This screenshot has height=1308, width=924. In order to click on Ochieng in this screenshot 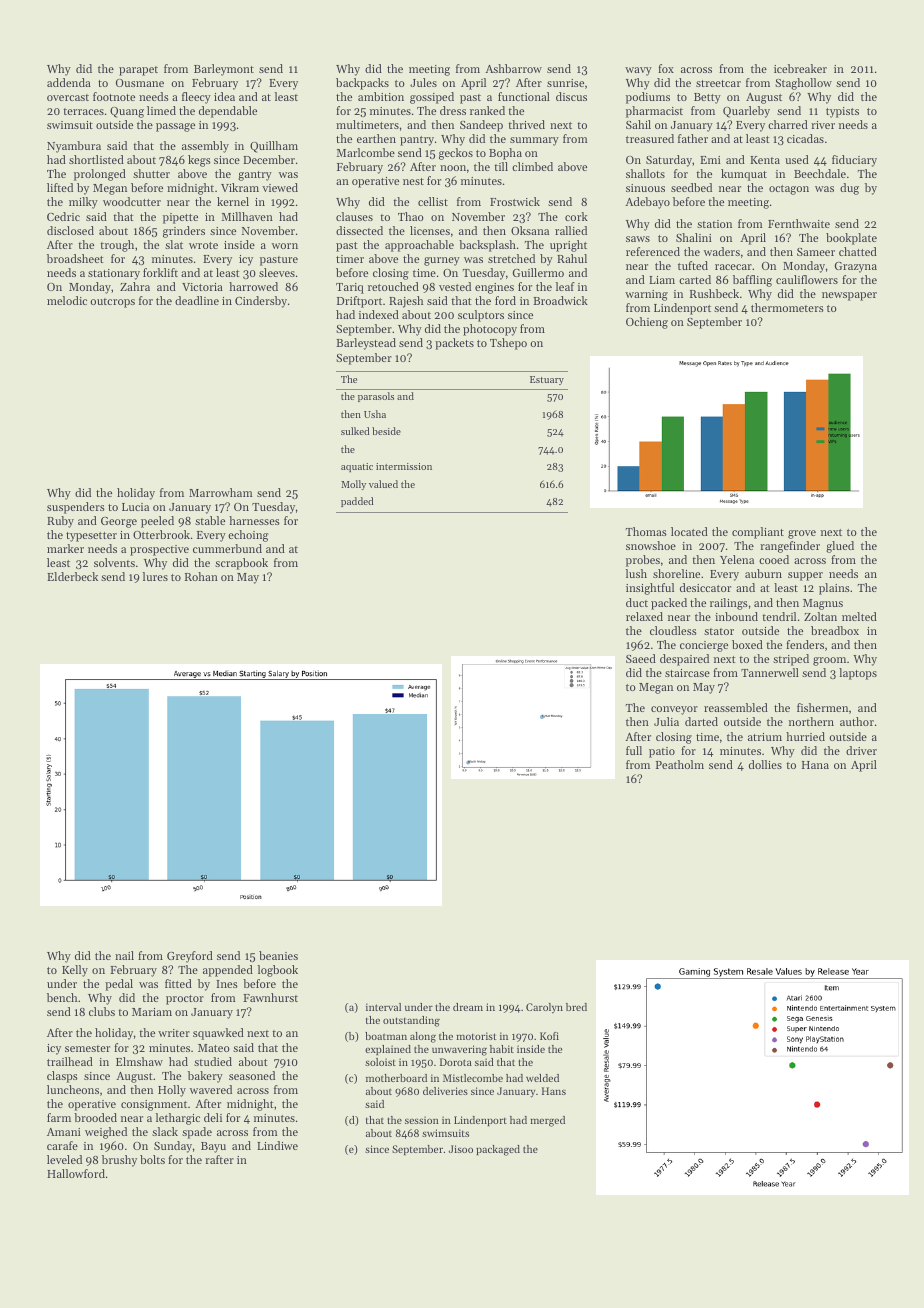, I will do `click(647, 323)`.
